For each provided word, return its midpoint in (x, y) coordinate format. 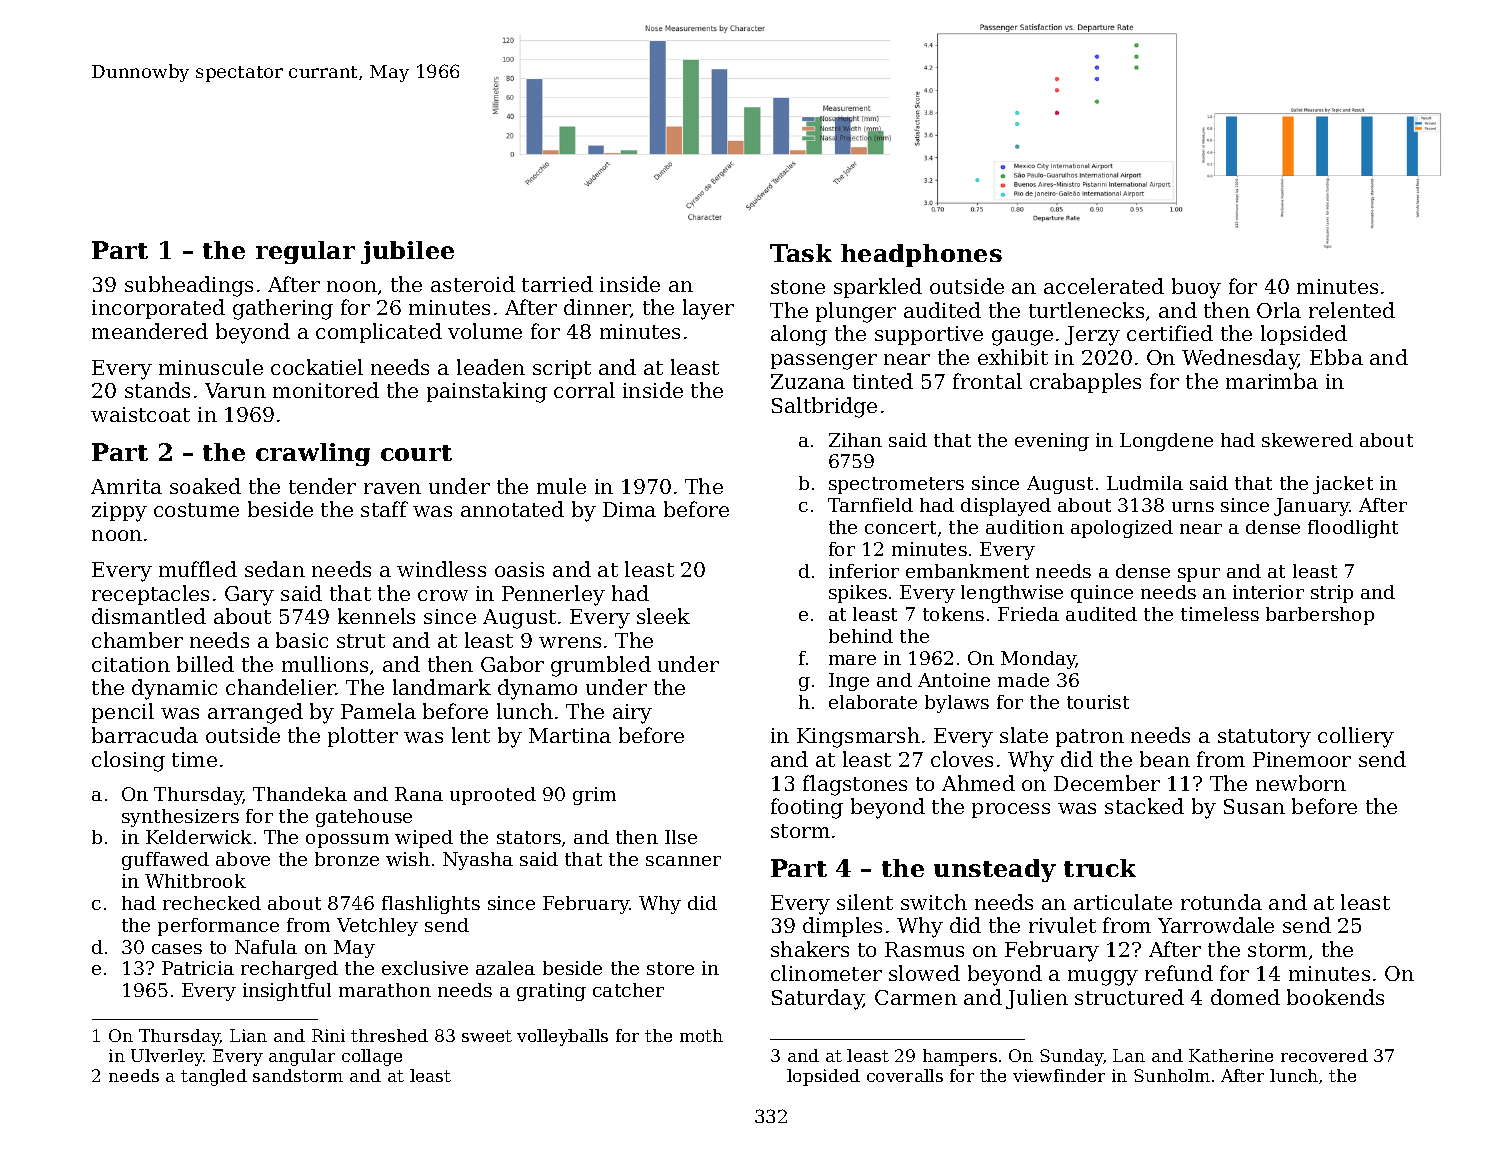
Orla (1279, 310)
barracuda (145, 735)
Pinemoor (1302, 759)
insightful (287, 992)
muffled (198, 569)
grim (594, 796)
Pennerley (553, 595)
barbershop (1320, 616)
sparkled (878, 288)
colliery (1356, 737)
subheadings (189, 286)
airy (632, 714)
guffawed (165, 861)
